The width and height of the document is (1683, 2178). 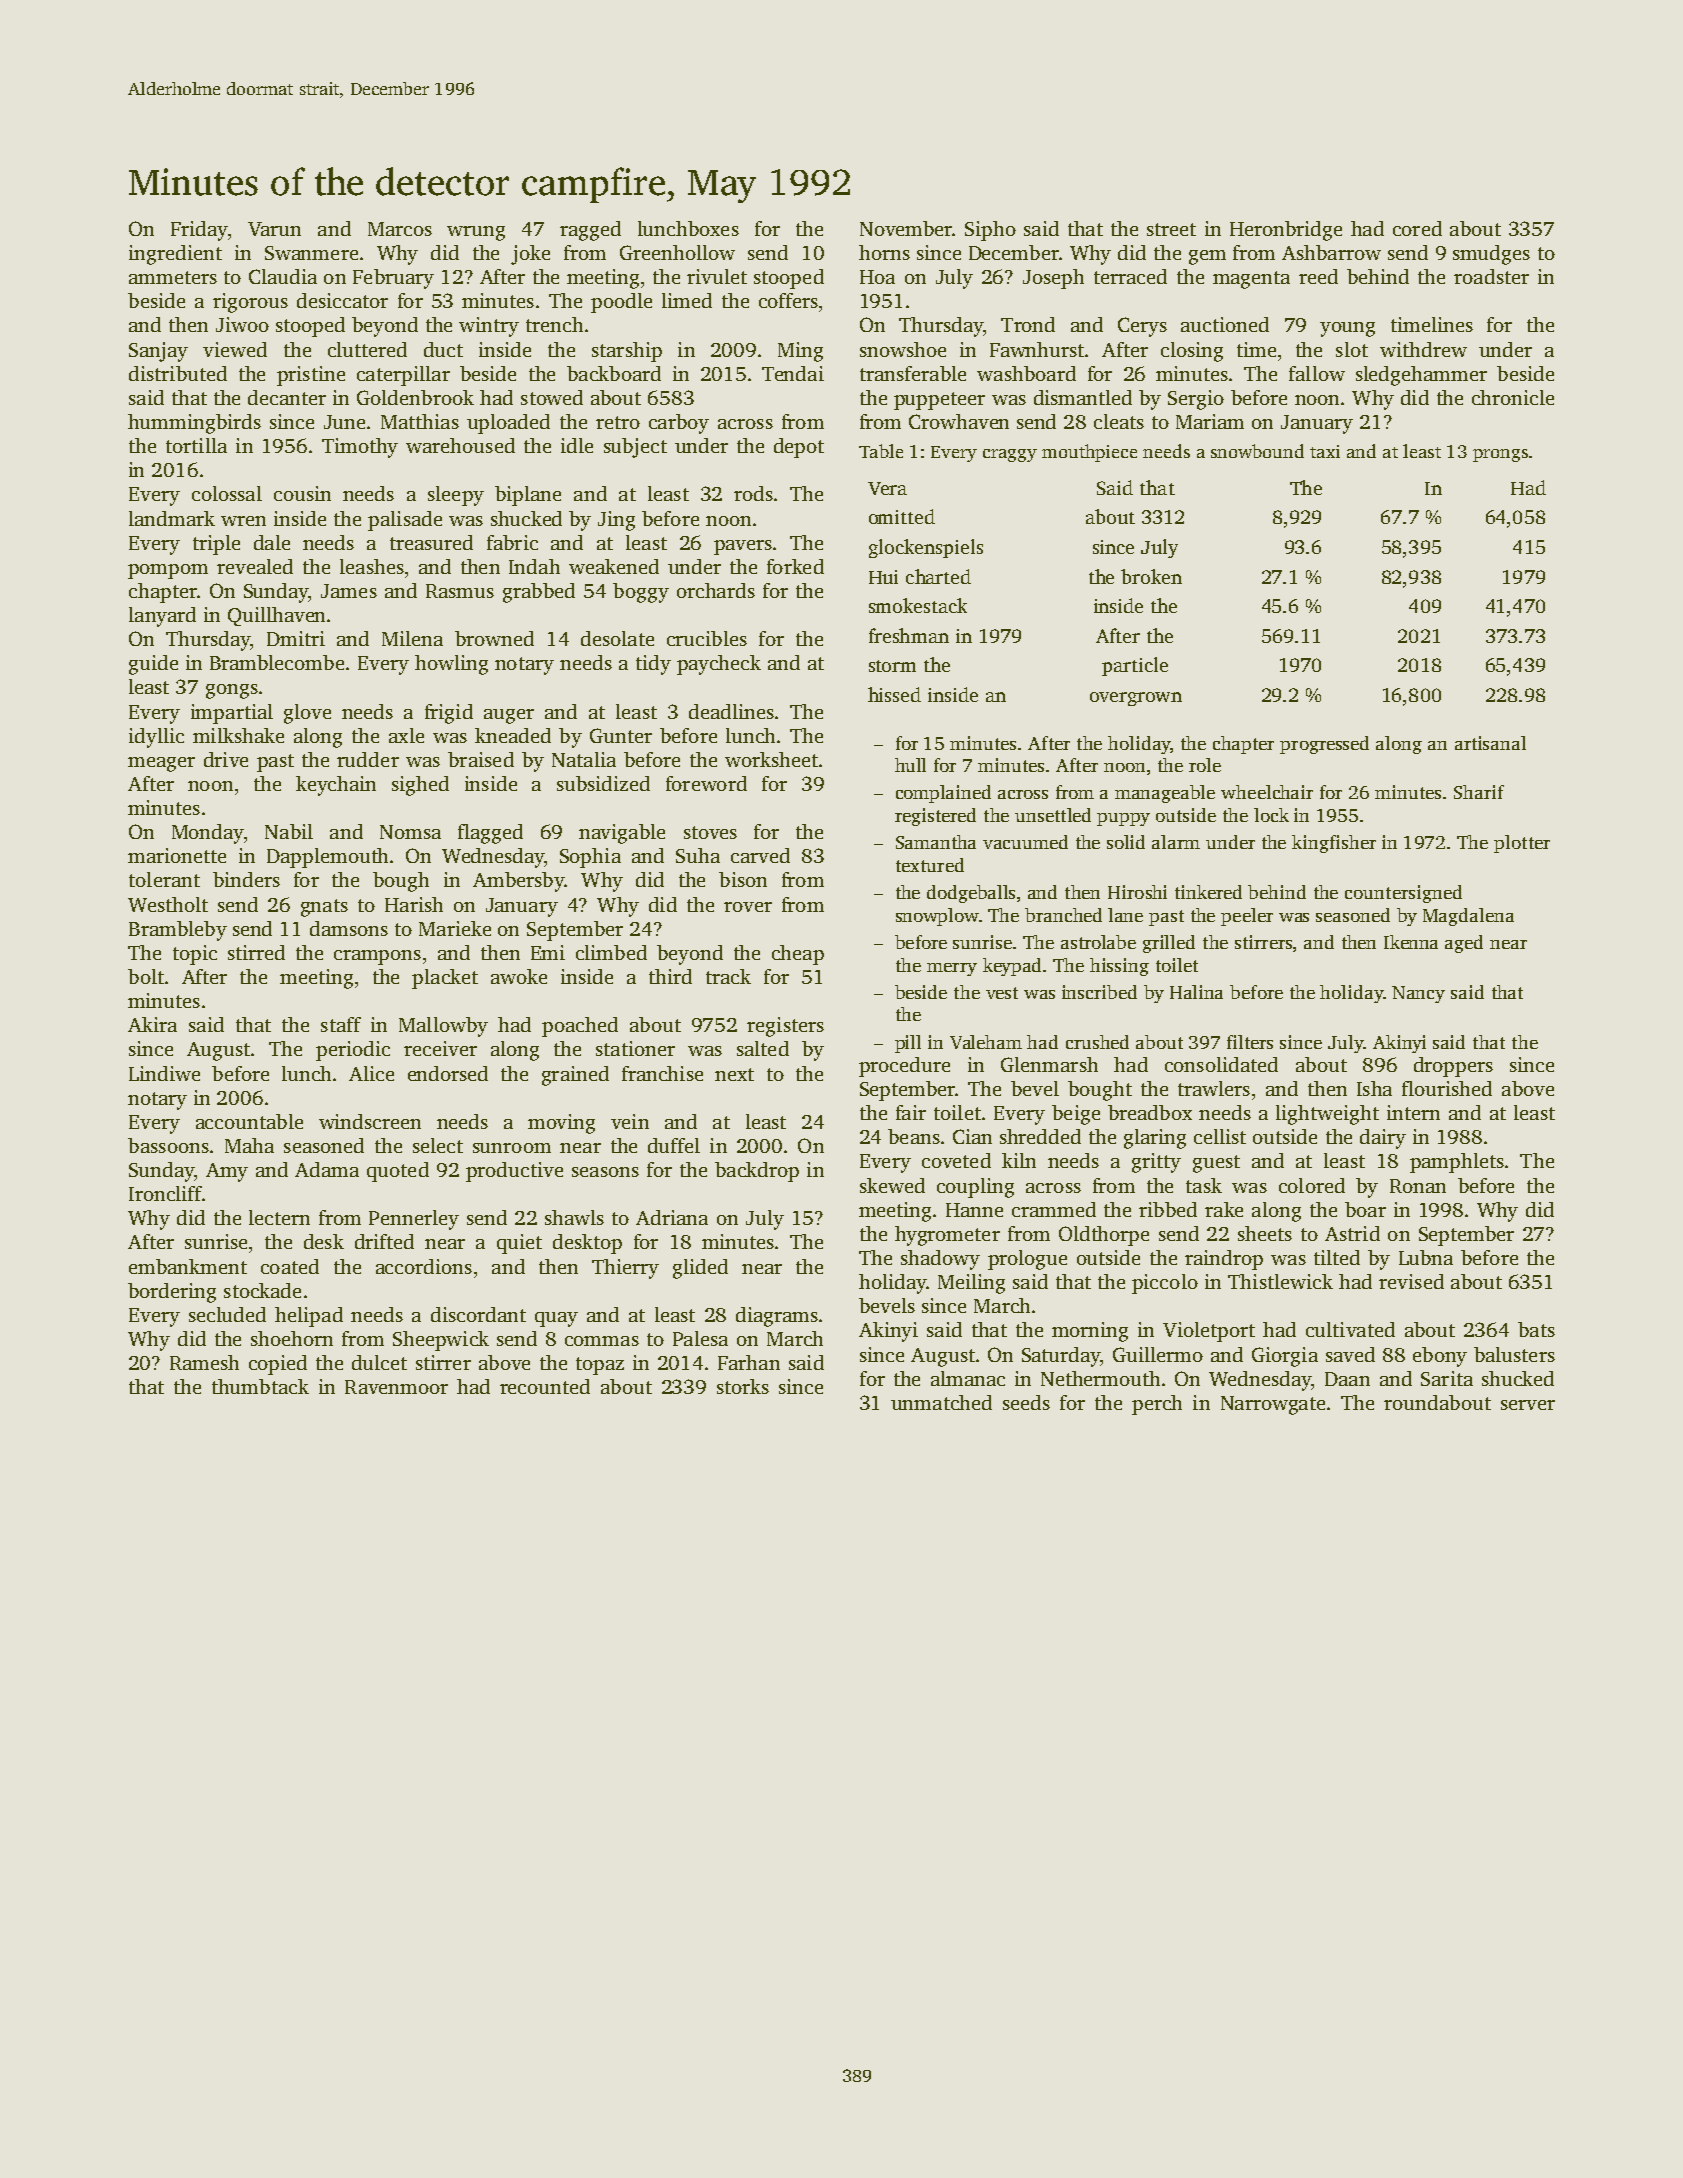 What do you see at coordinates (156, 738) in the document?
I see `idyllic` at bounding box center [156, 738].
